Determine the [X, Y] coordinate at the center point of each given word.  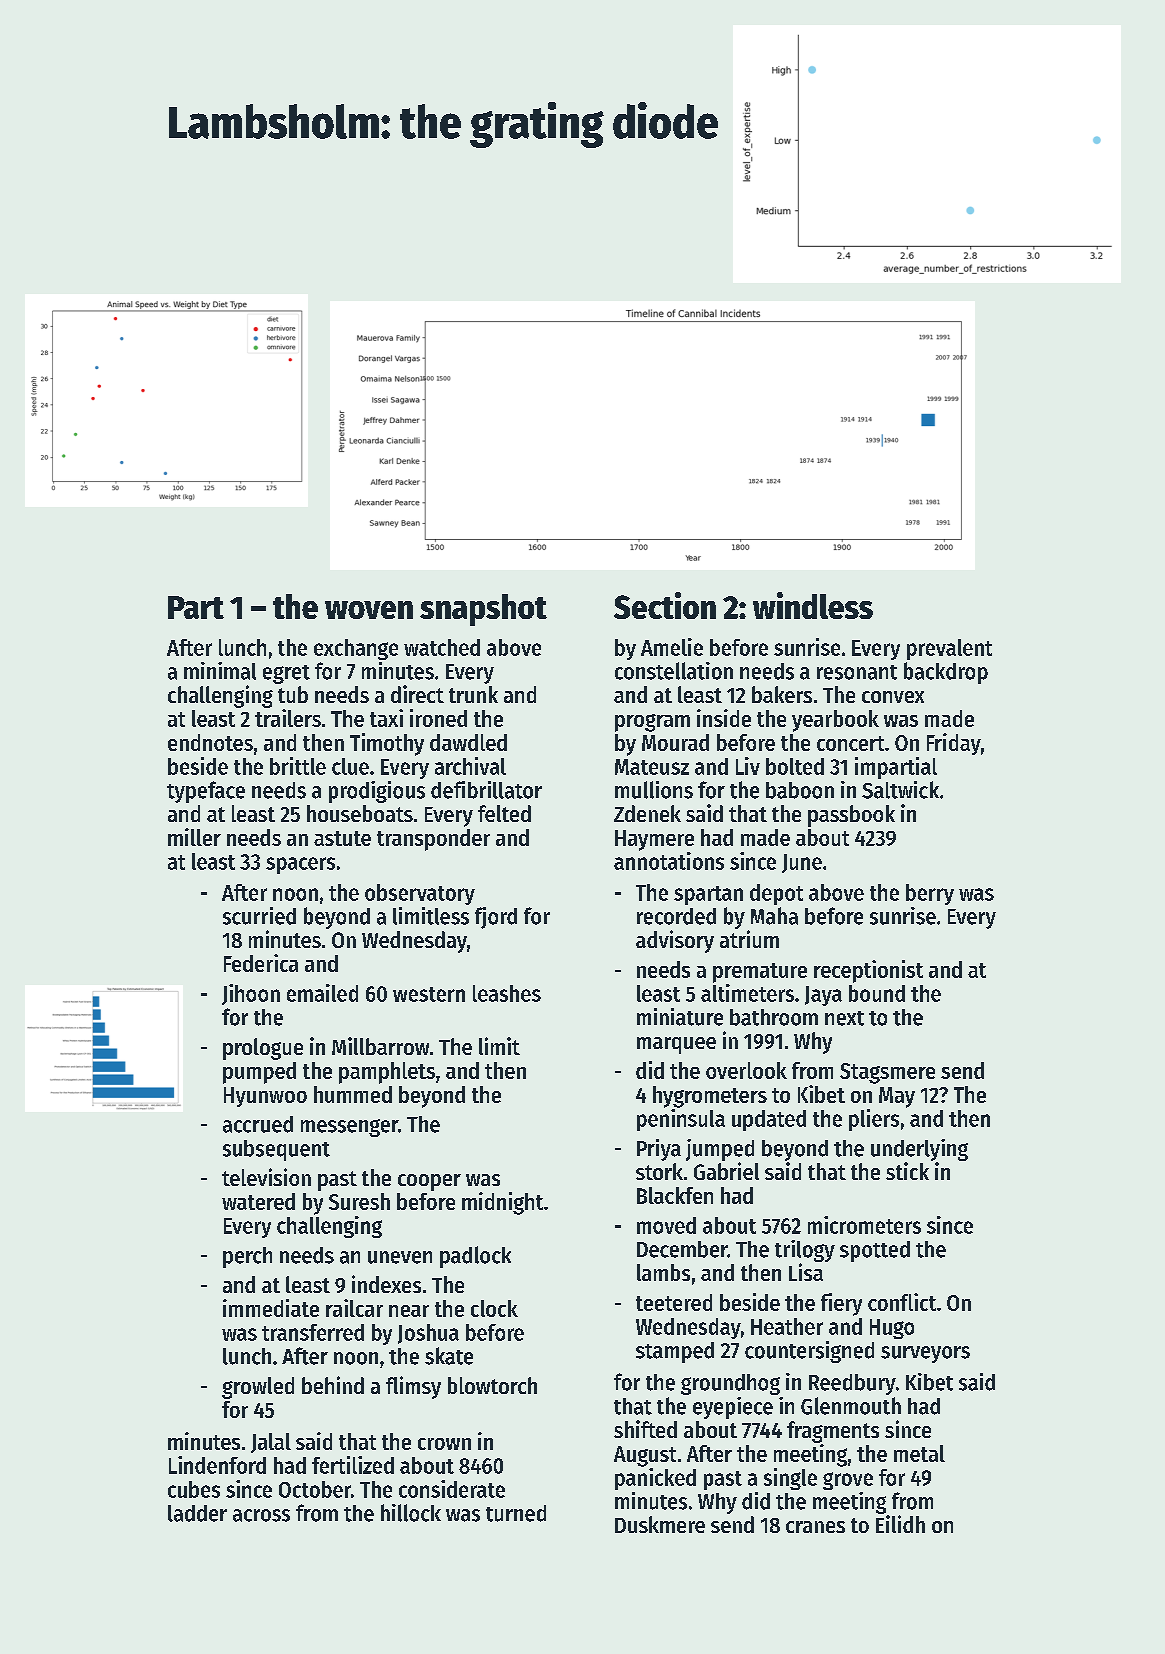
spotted [875, 1251]
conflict [902, 1302]
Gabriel [726, 1171]
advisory [675, 941]
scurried [259, 916]
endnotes [210, 742]
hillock [411, 1513]
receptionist [868, 971]
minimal [220, 671]
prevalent [949, 649]
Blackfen [675, 1195]
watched [442, 647]
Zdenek [647, 813]
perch [247, 1257]
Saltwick [900, 790]
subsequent [276, 1150]
